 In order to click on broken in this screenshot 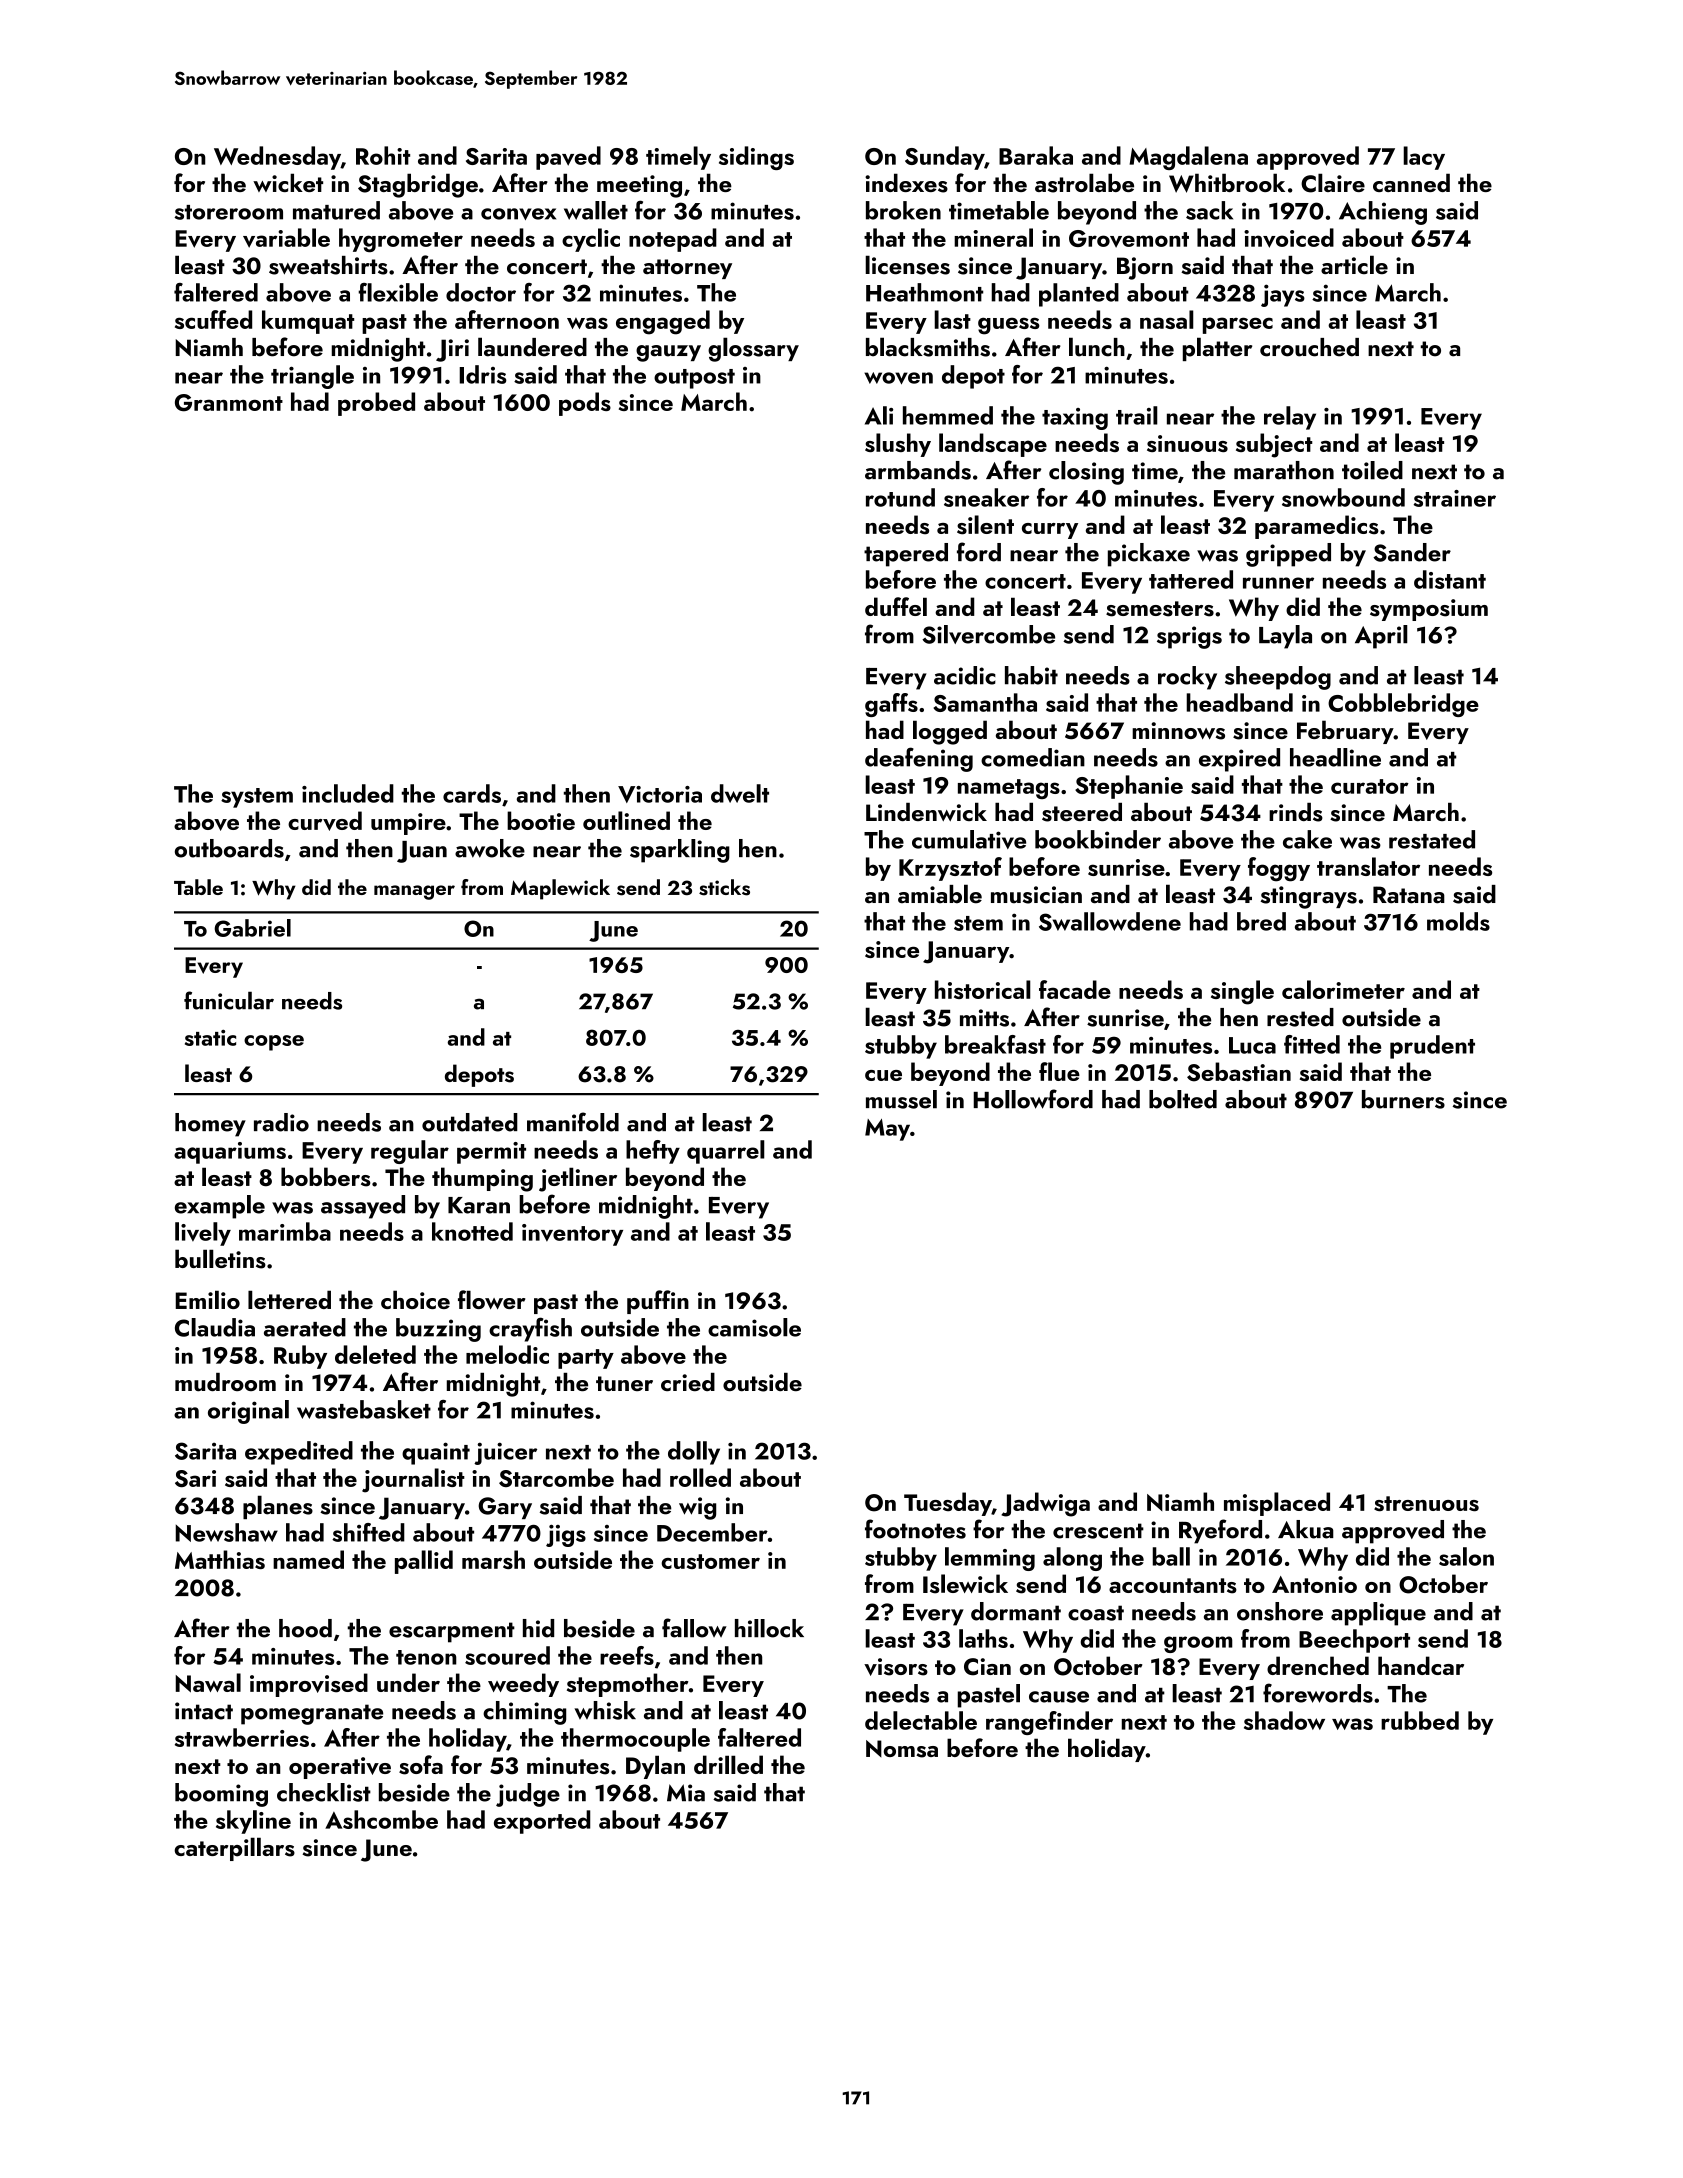, I will do `click(903, 210)`.
